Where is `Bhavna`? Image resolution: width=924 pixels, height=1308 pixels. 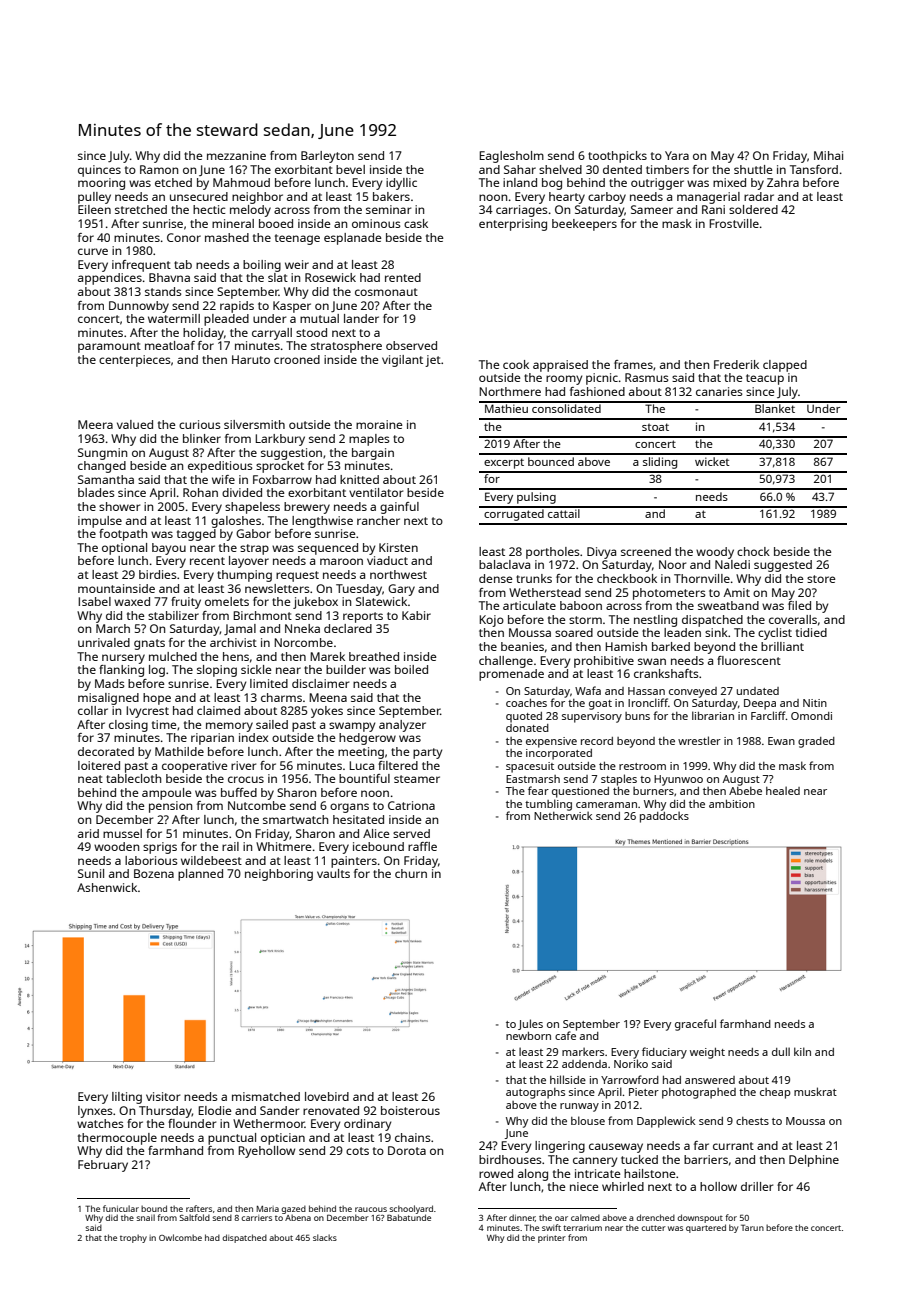 Bhavna is located at coordinates (169, 277).
